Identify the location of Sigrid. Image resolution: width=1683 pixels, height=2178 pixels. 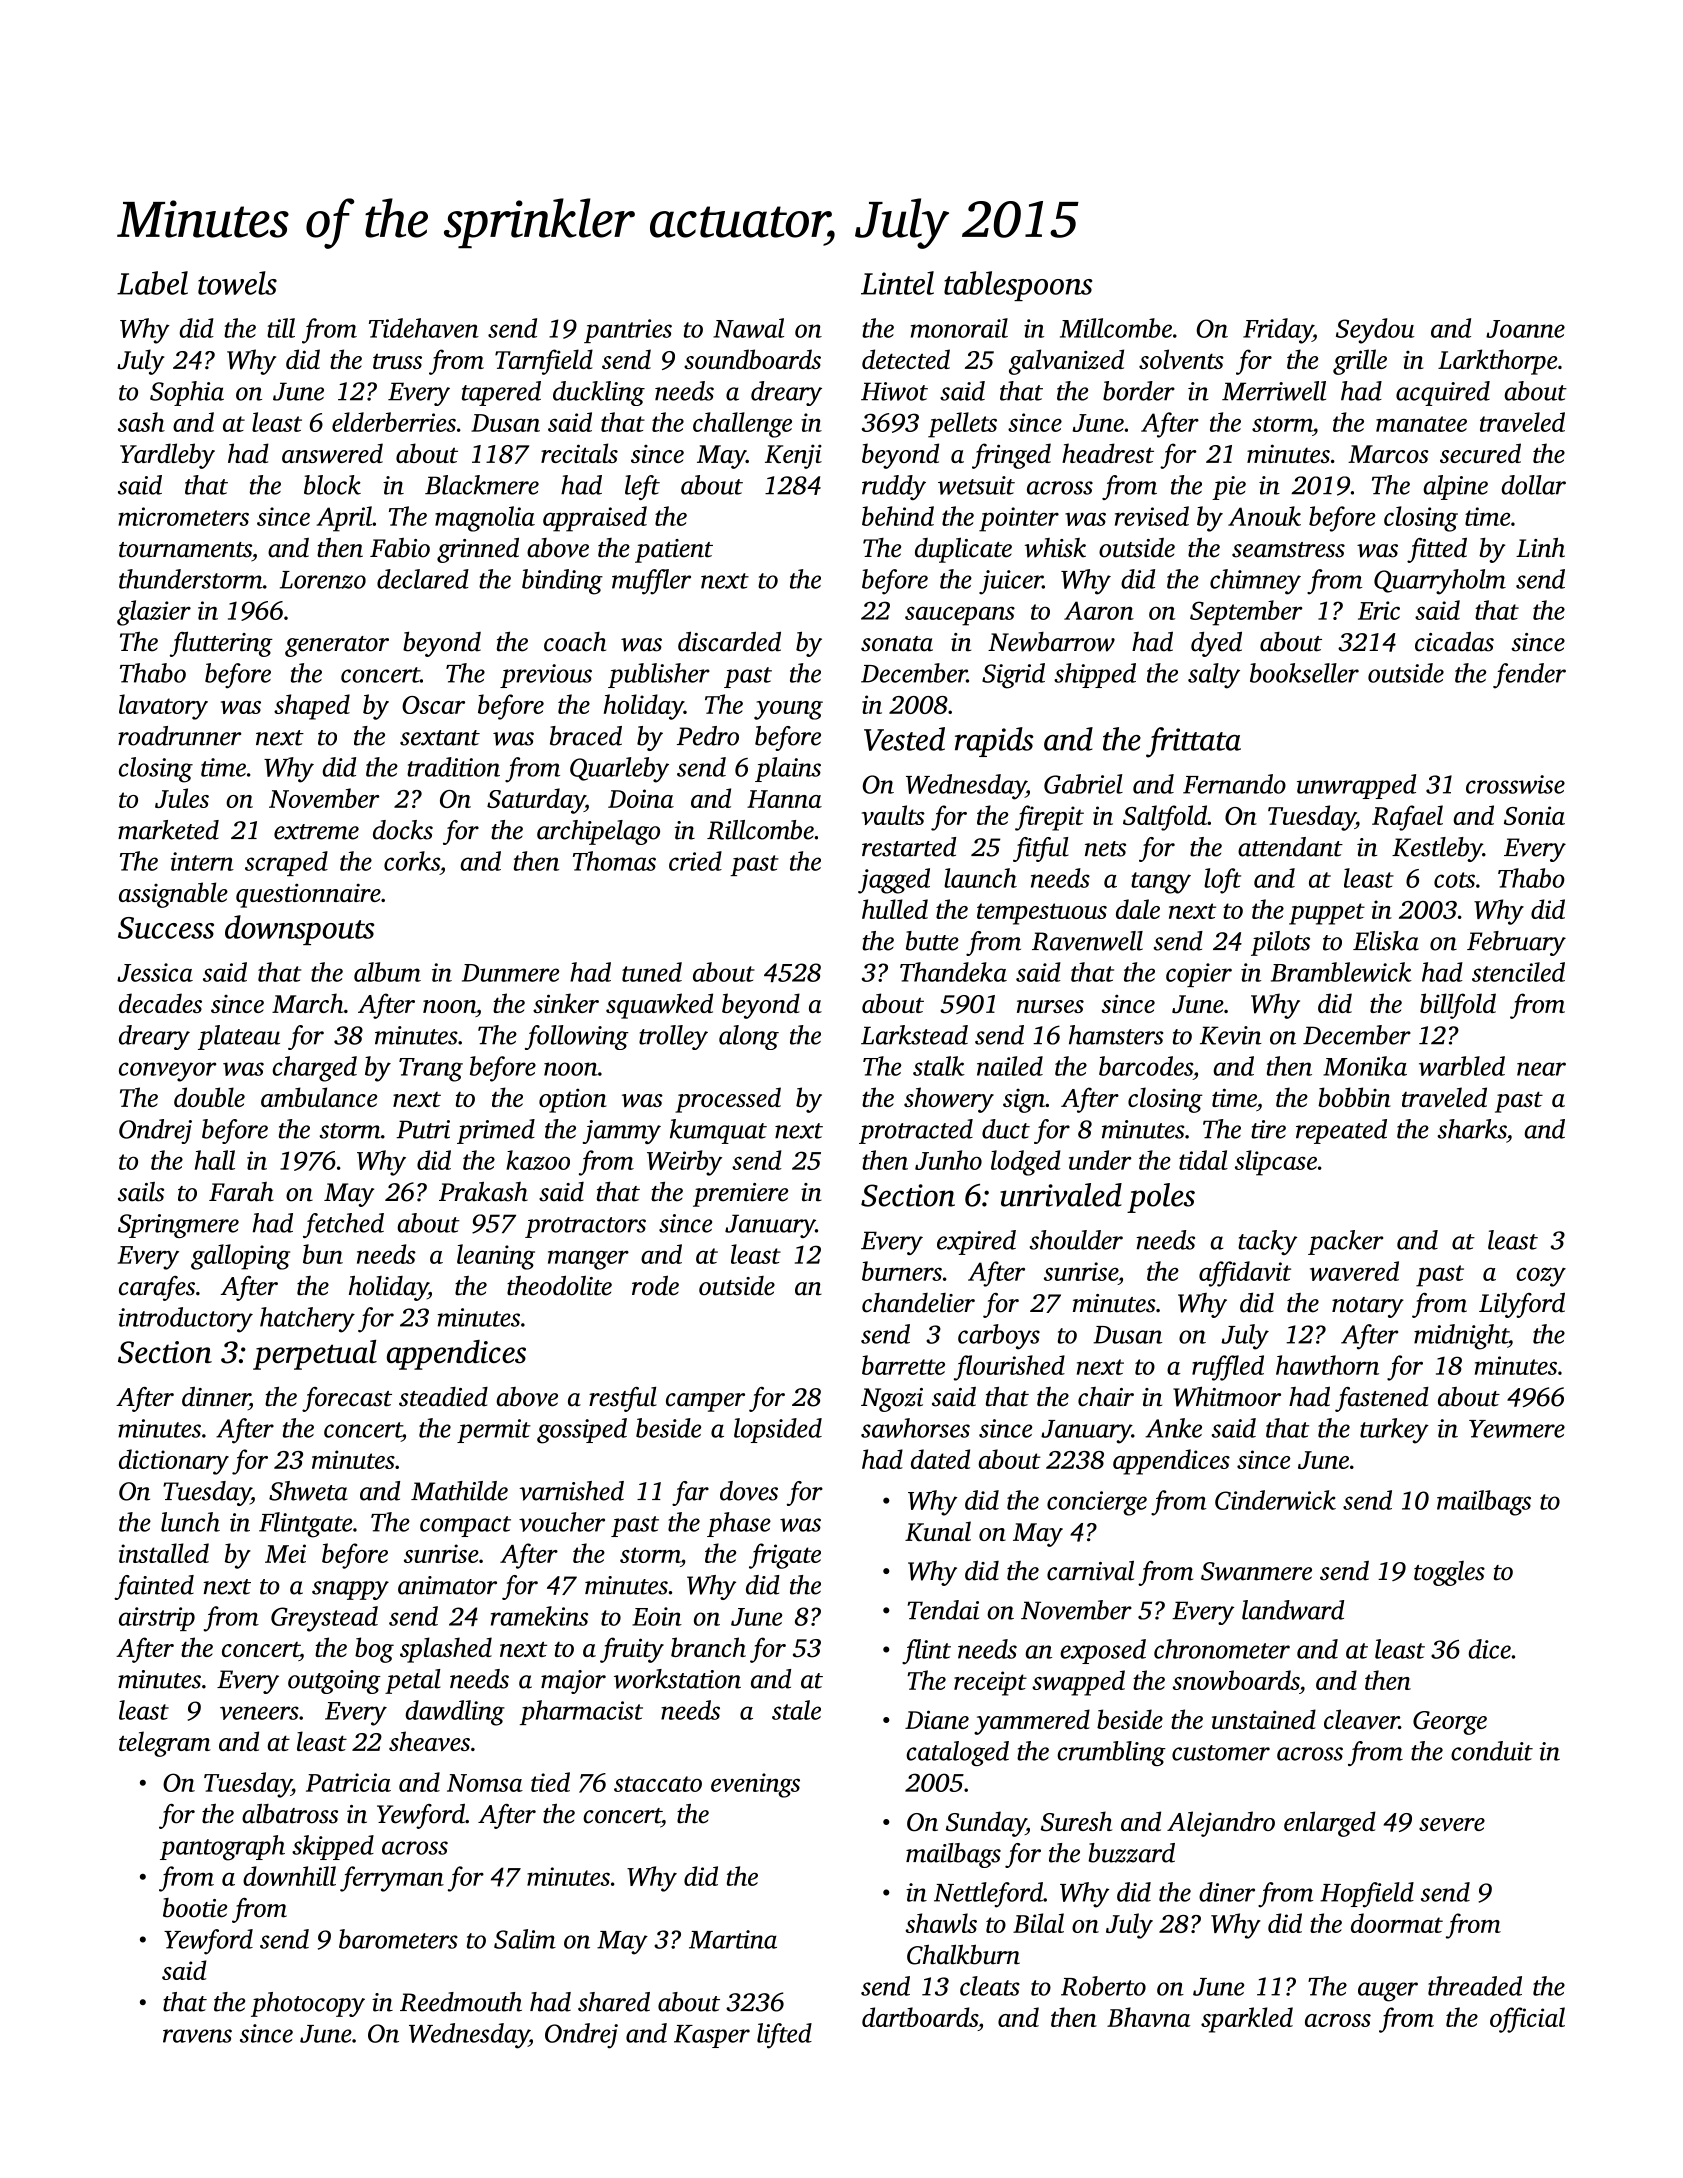
(1013, 676).
